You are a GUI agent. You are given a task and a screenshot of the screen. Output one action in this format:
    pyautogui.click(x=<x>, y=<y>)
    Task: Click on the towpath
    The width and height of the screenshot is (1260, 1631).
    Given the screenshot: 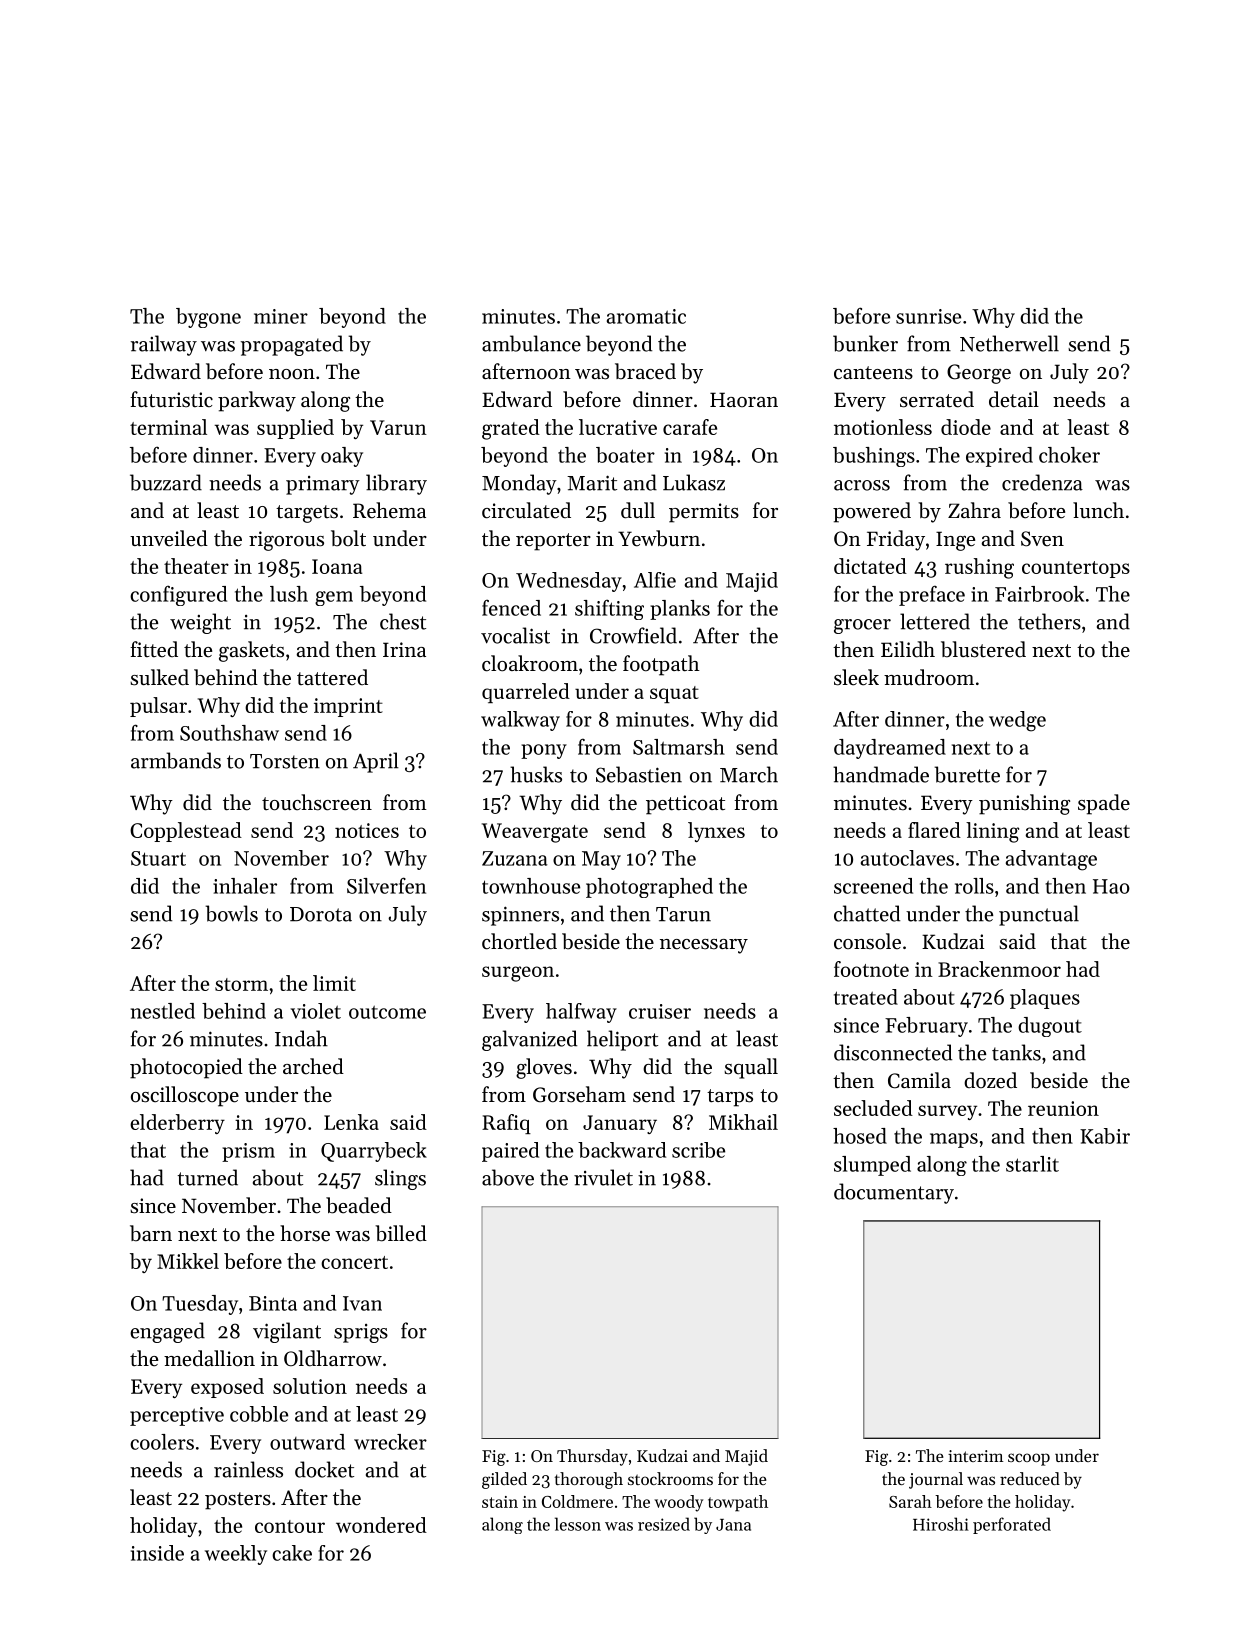 What is the action you would take?
    pyautogui.click(x=738, y=1503)
